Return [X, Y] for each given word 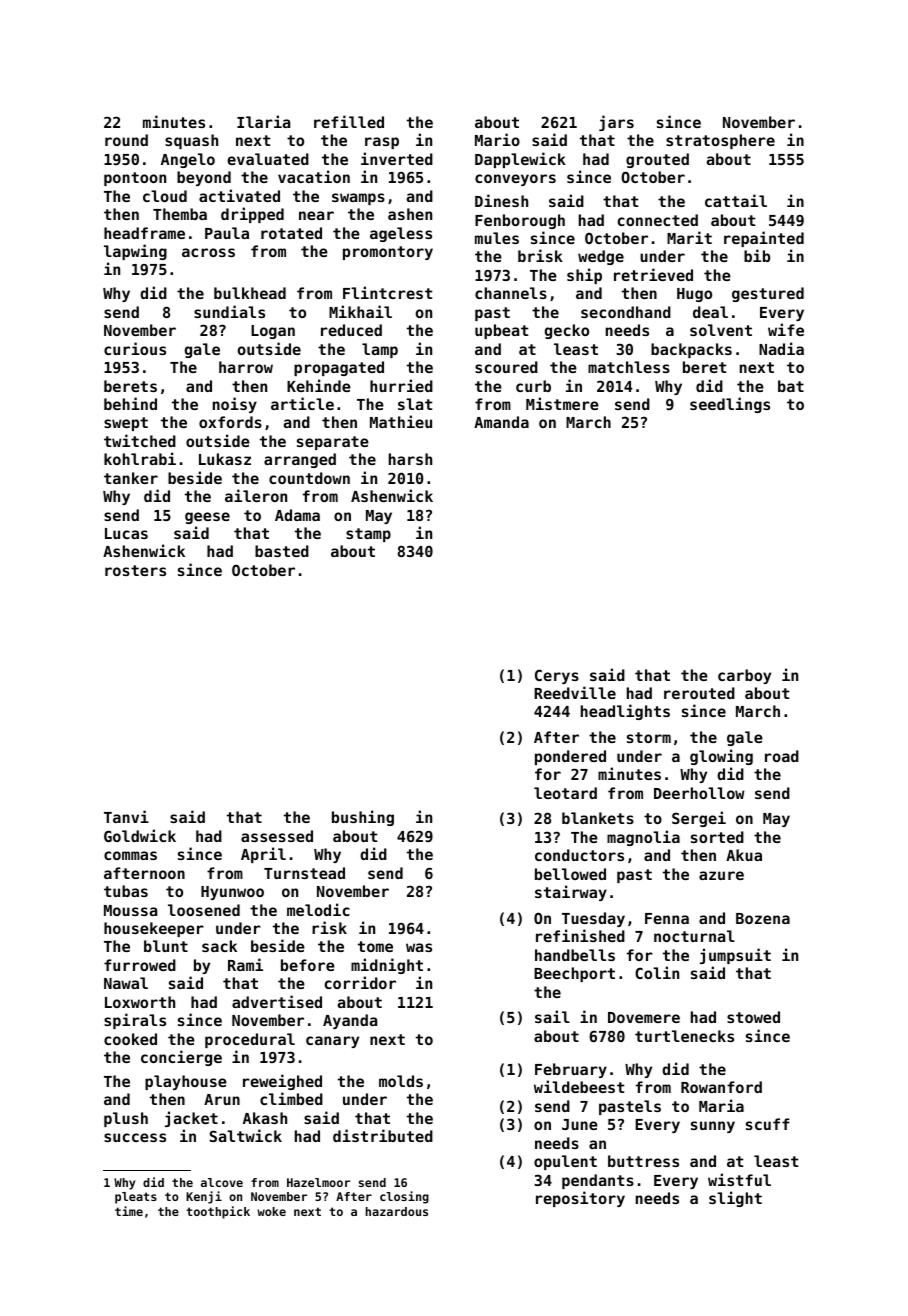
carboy [744, 676]
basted [282, 551]
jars [616, 123]
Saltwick [245, 1135]
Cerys [557, 676]
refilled [349, 121]
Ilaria [263, 121]
